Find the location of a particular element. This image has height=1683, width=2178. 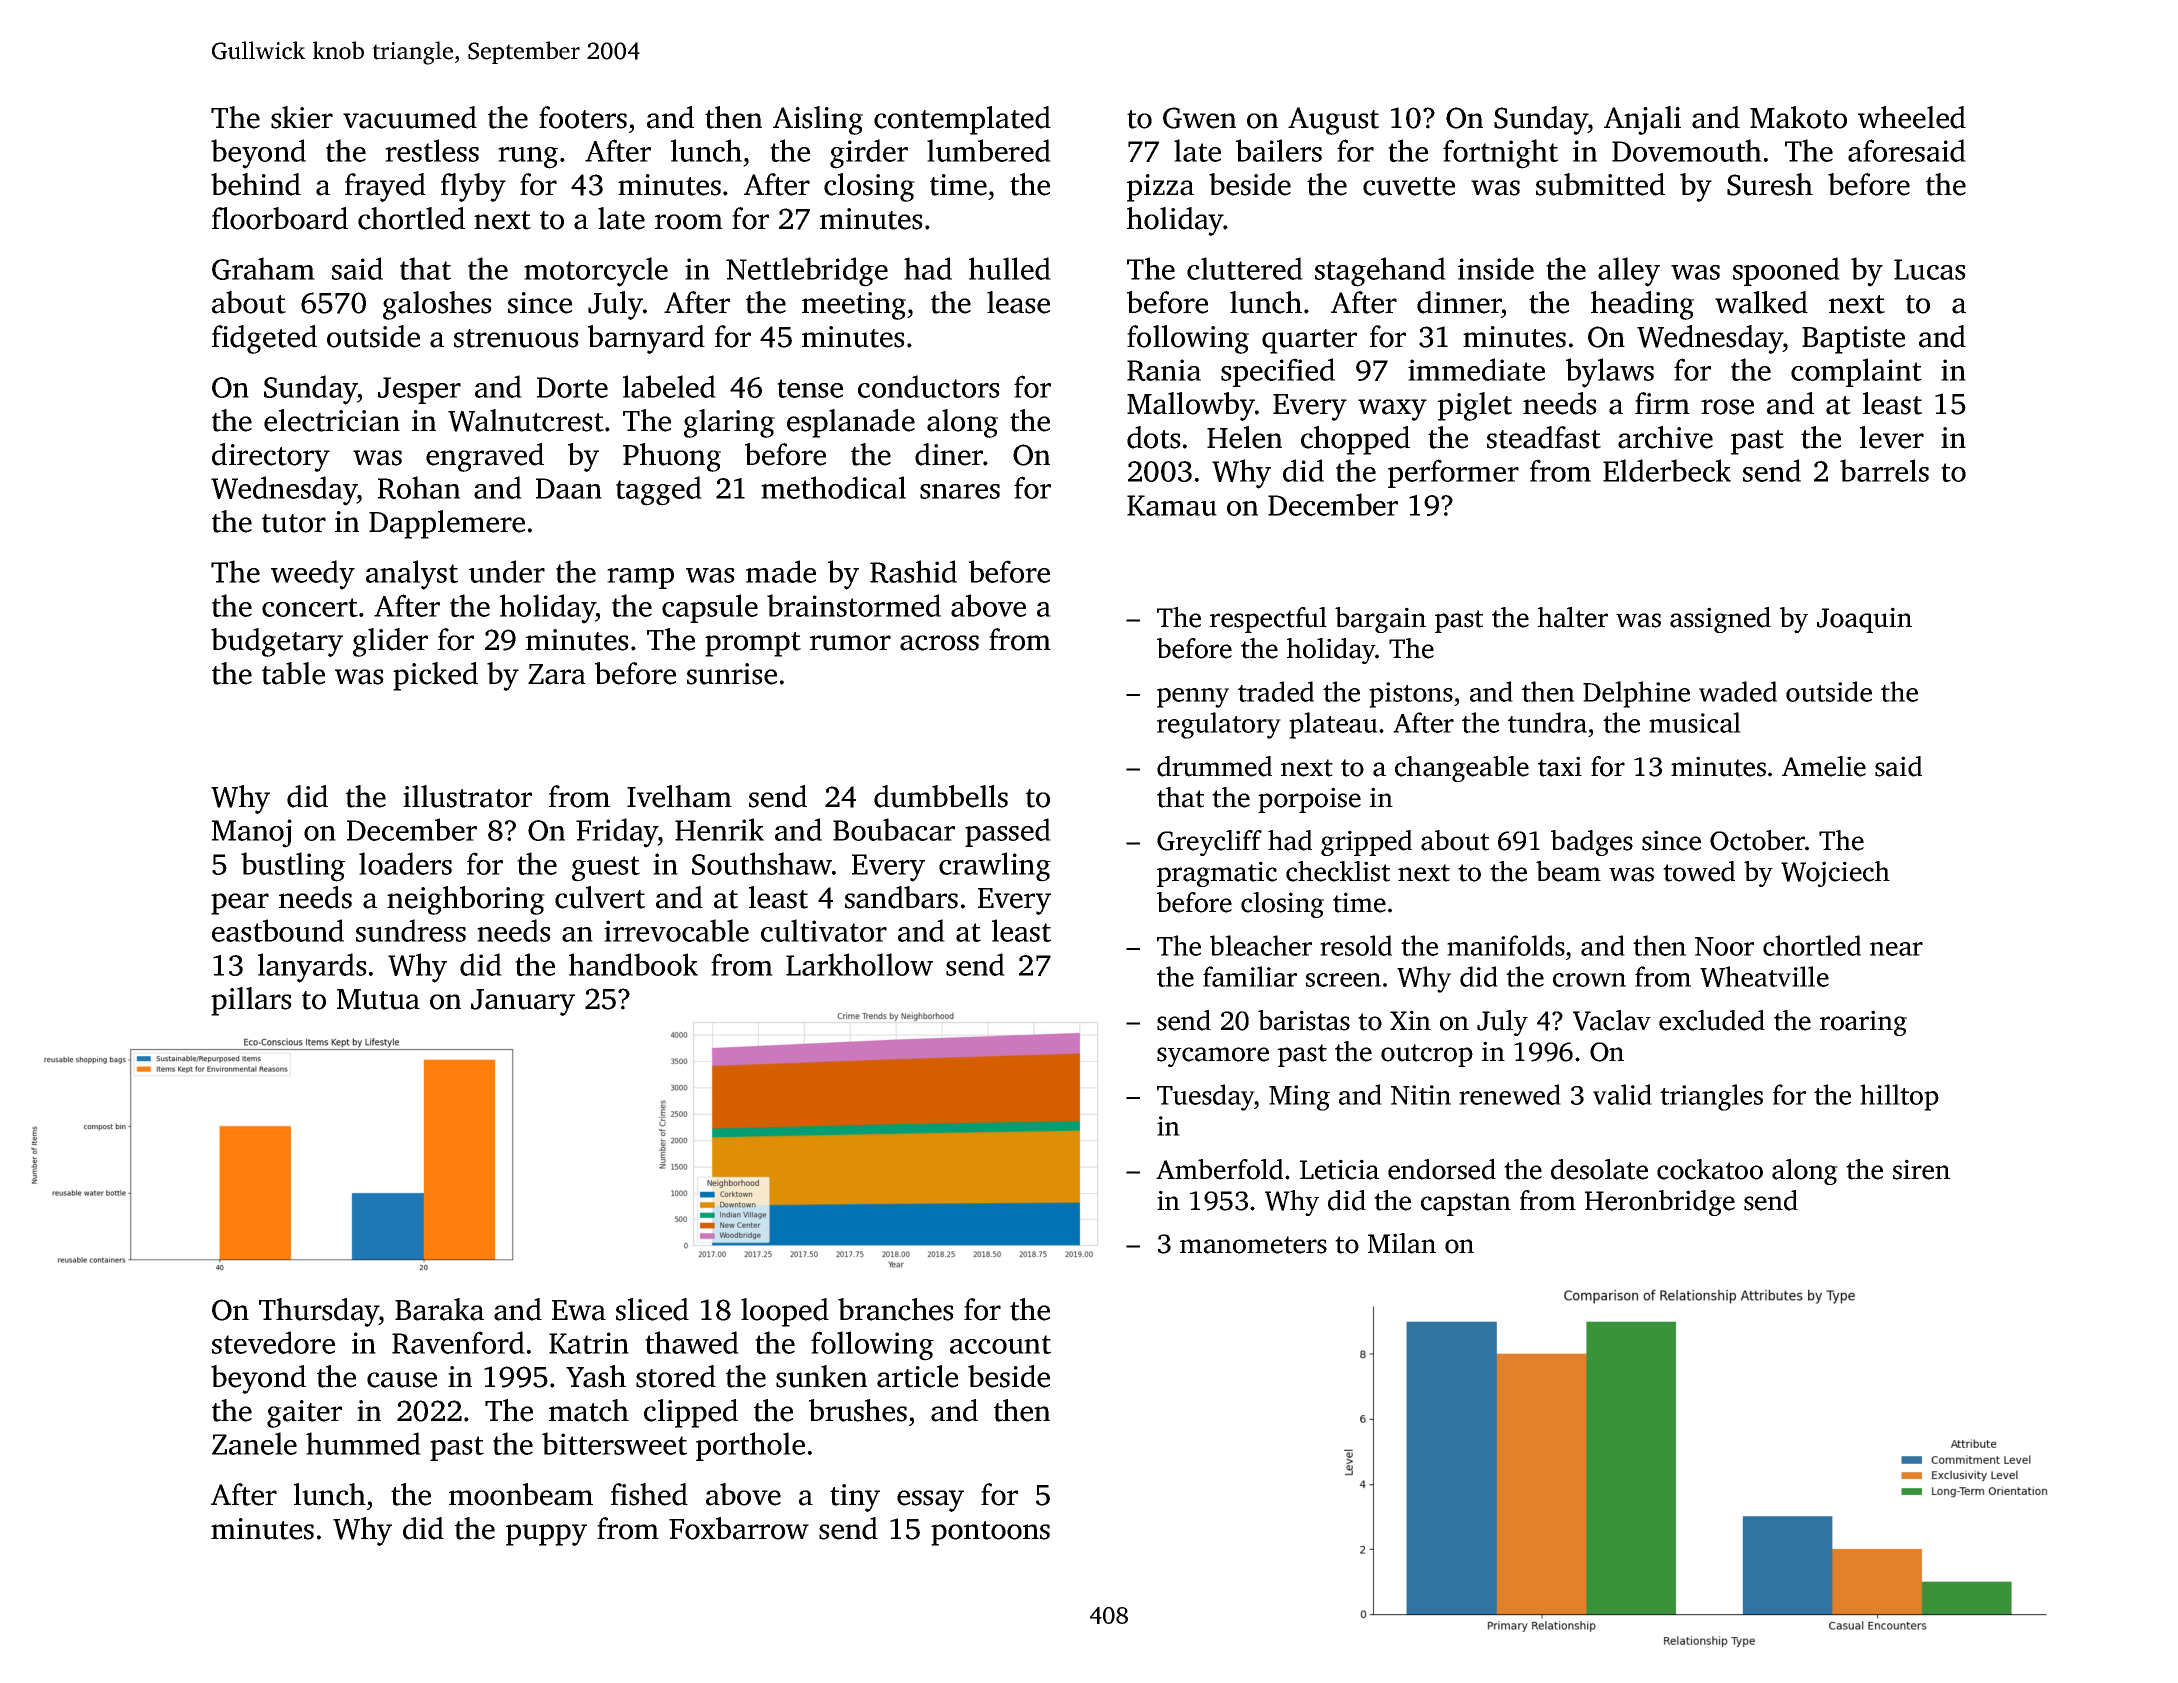

pontoons is located at coordinates (990, 1533).
